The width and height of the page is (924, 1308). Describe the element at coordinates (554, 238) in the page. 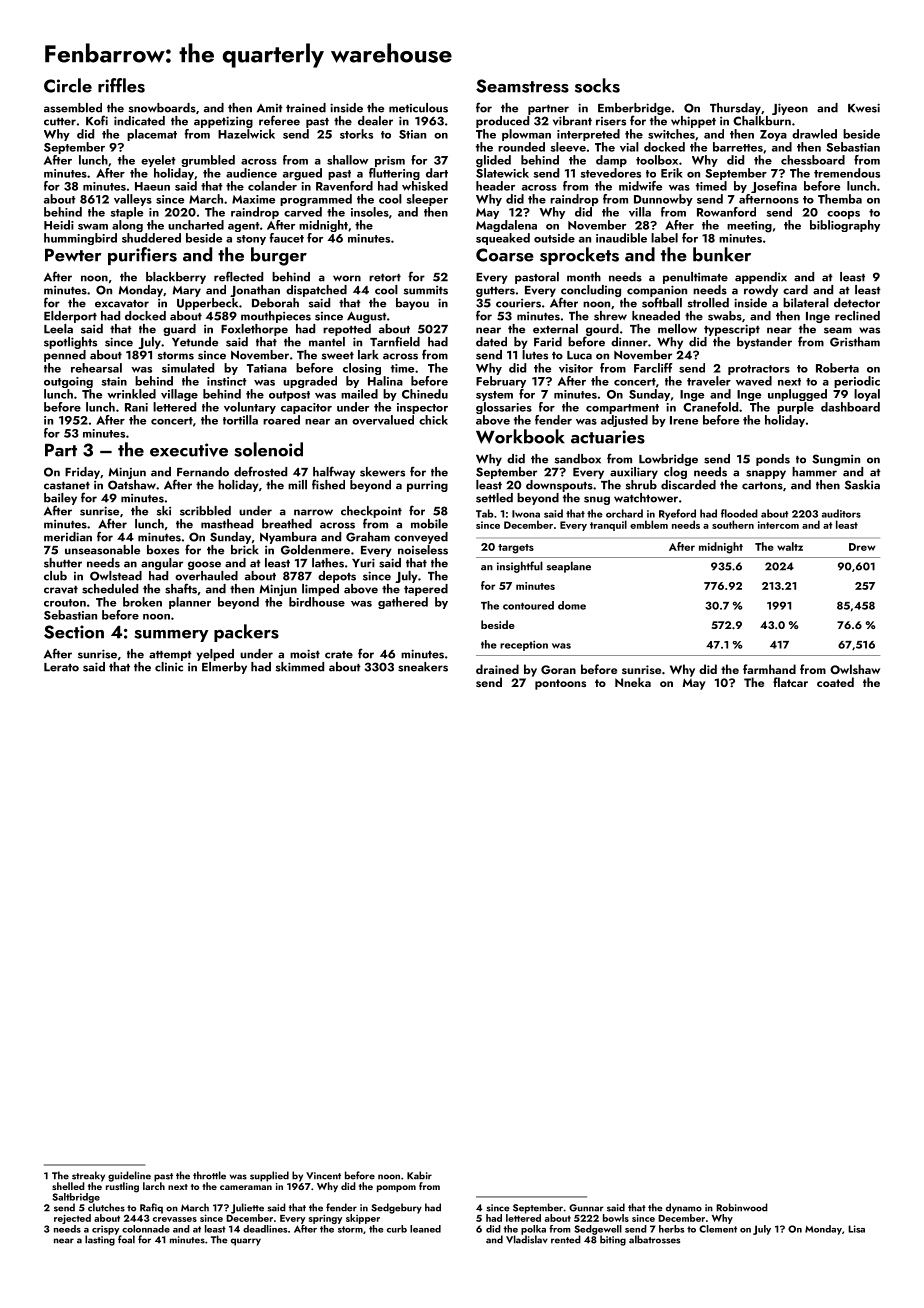

I see `outside` at that location.
